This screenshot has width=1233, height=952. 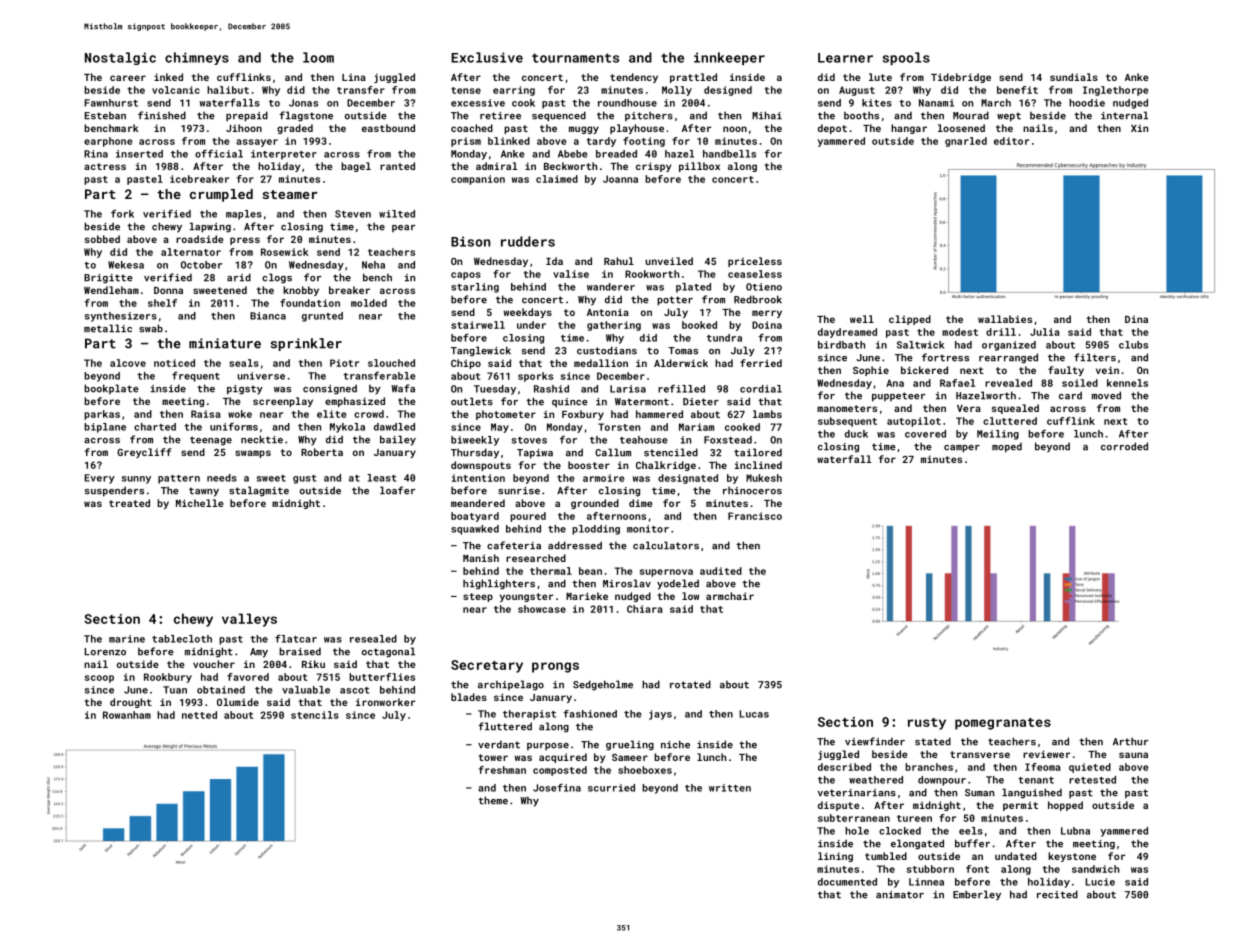 I want to click on chimneys, so click(x=197, y=58).
